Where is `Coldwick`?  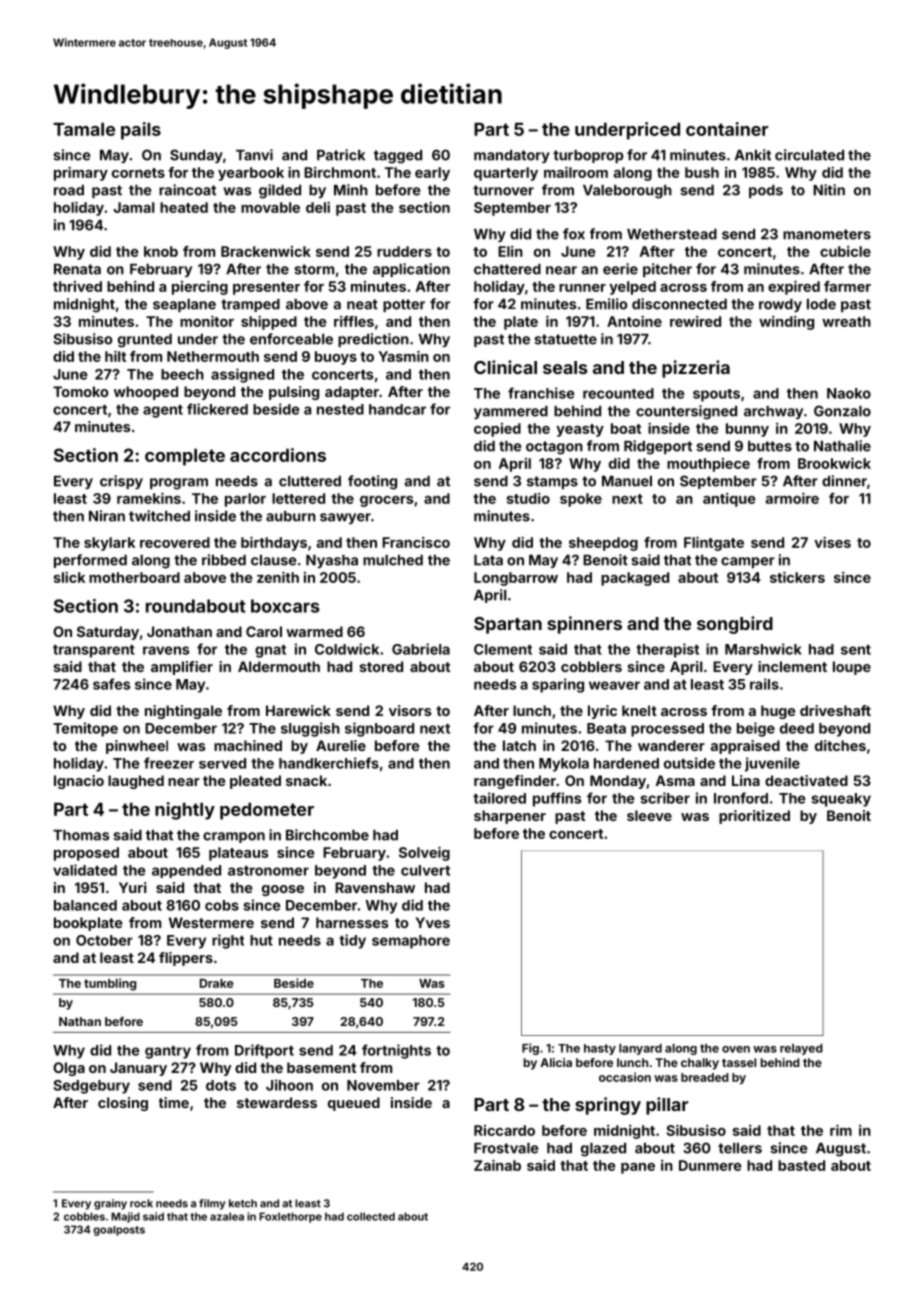 Coldwick is located at coordinates (347, 649).
